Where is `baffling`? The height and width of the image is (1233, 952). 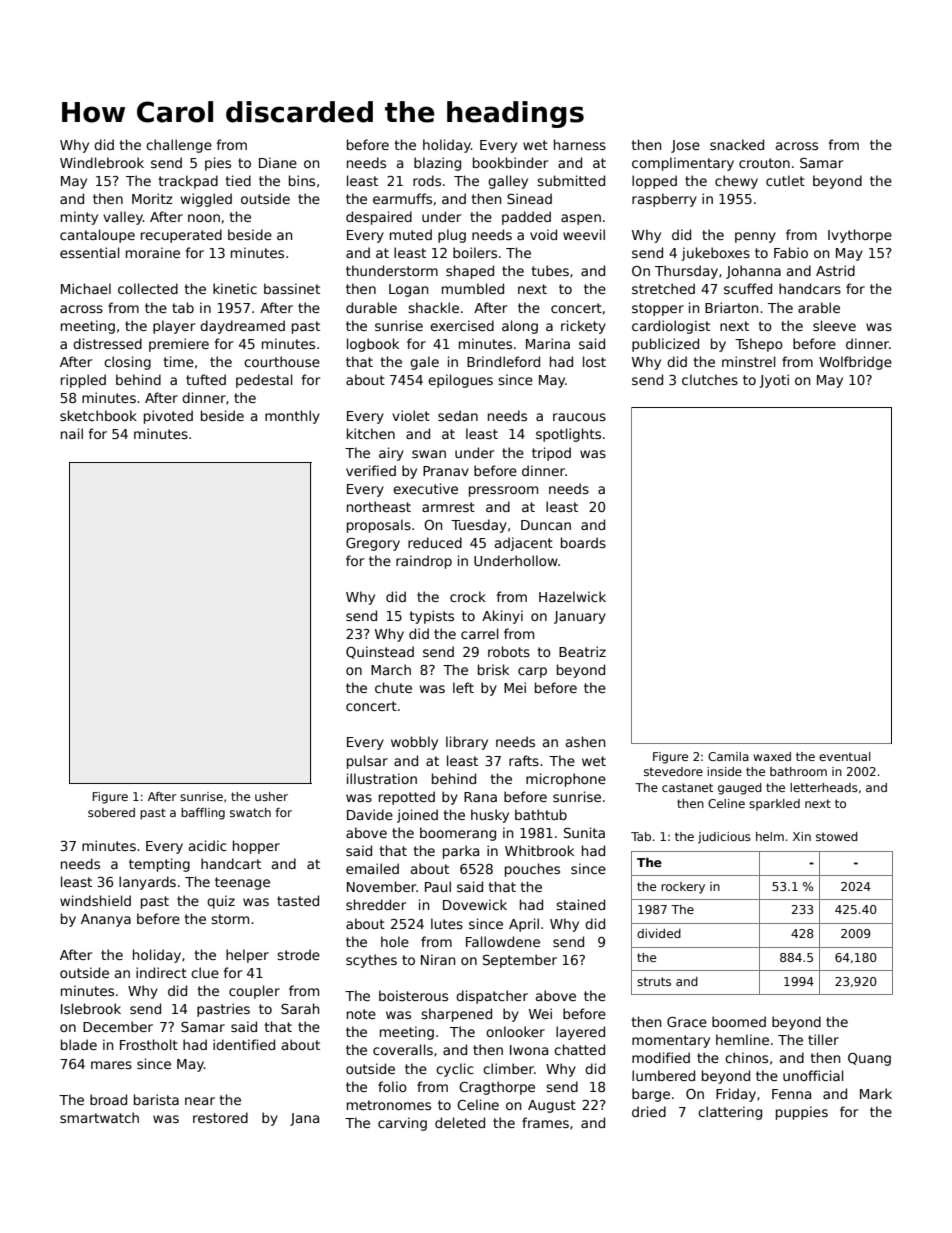 baffling is located at coordinates (203, 814).
